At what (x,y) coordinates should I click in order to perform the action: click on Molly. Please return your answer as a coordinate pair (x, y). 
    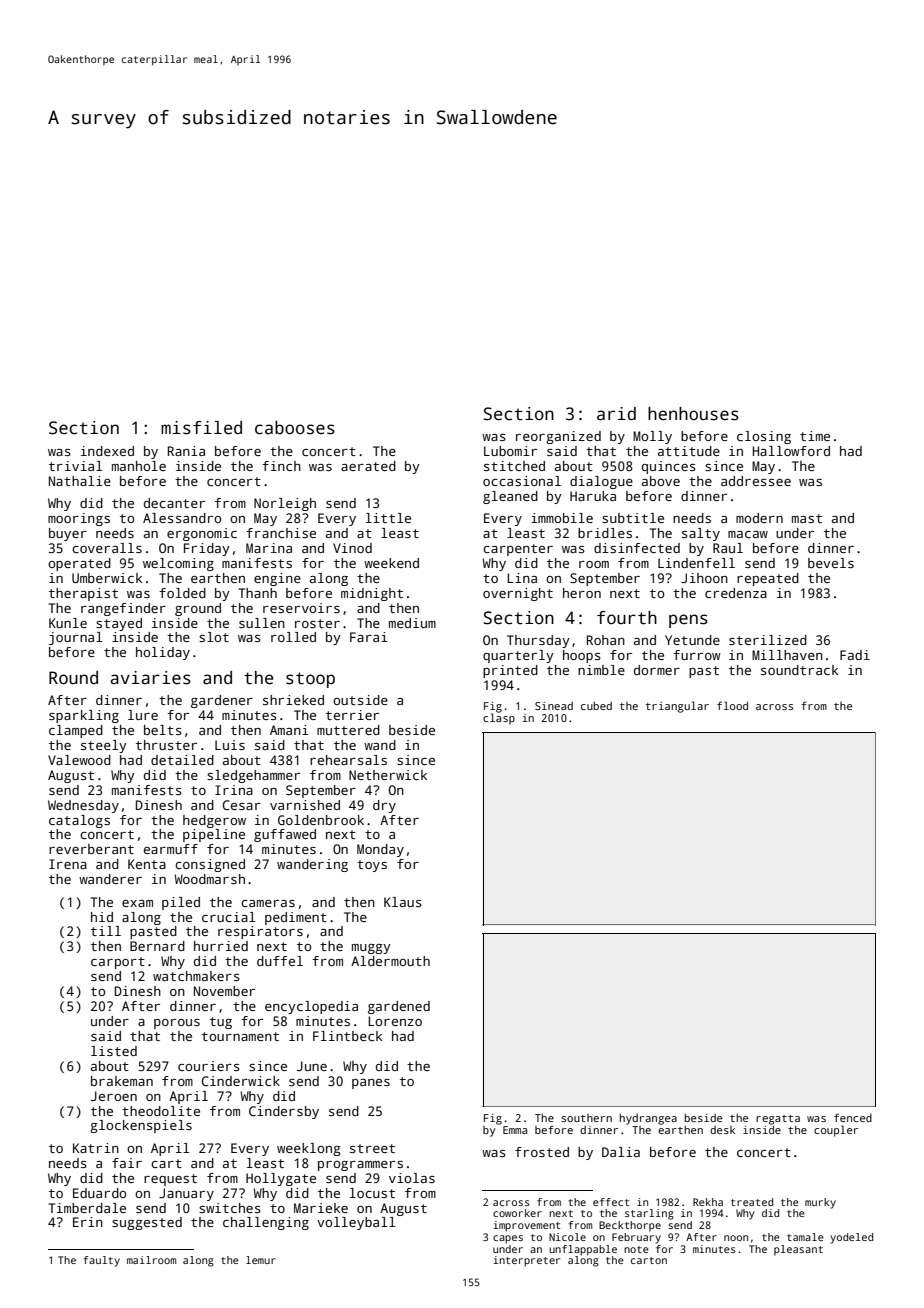
    Looking at the image, I should click on (652, 437).
